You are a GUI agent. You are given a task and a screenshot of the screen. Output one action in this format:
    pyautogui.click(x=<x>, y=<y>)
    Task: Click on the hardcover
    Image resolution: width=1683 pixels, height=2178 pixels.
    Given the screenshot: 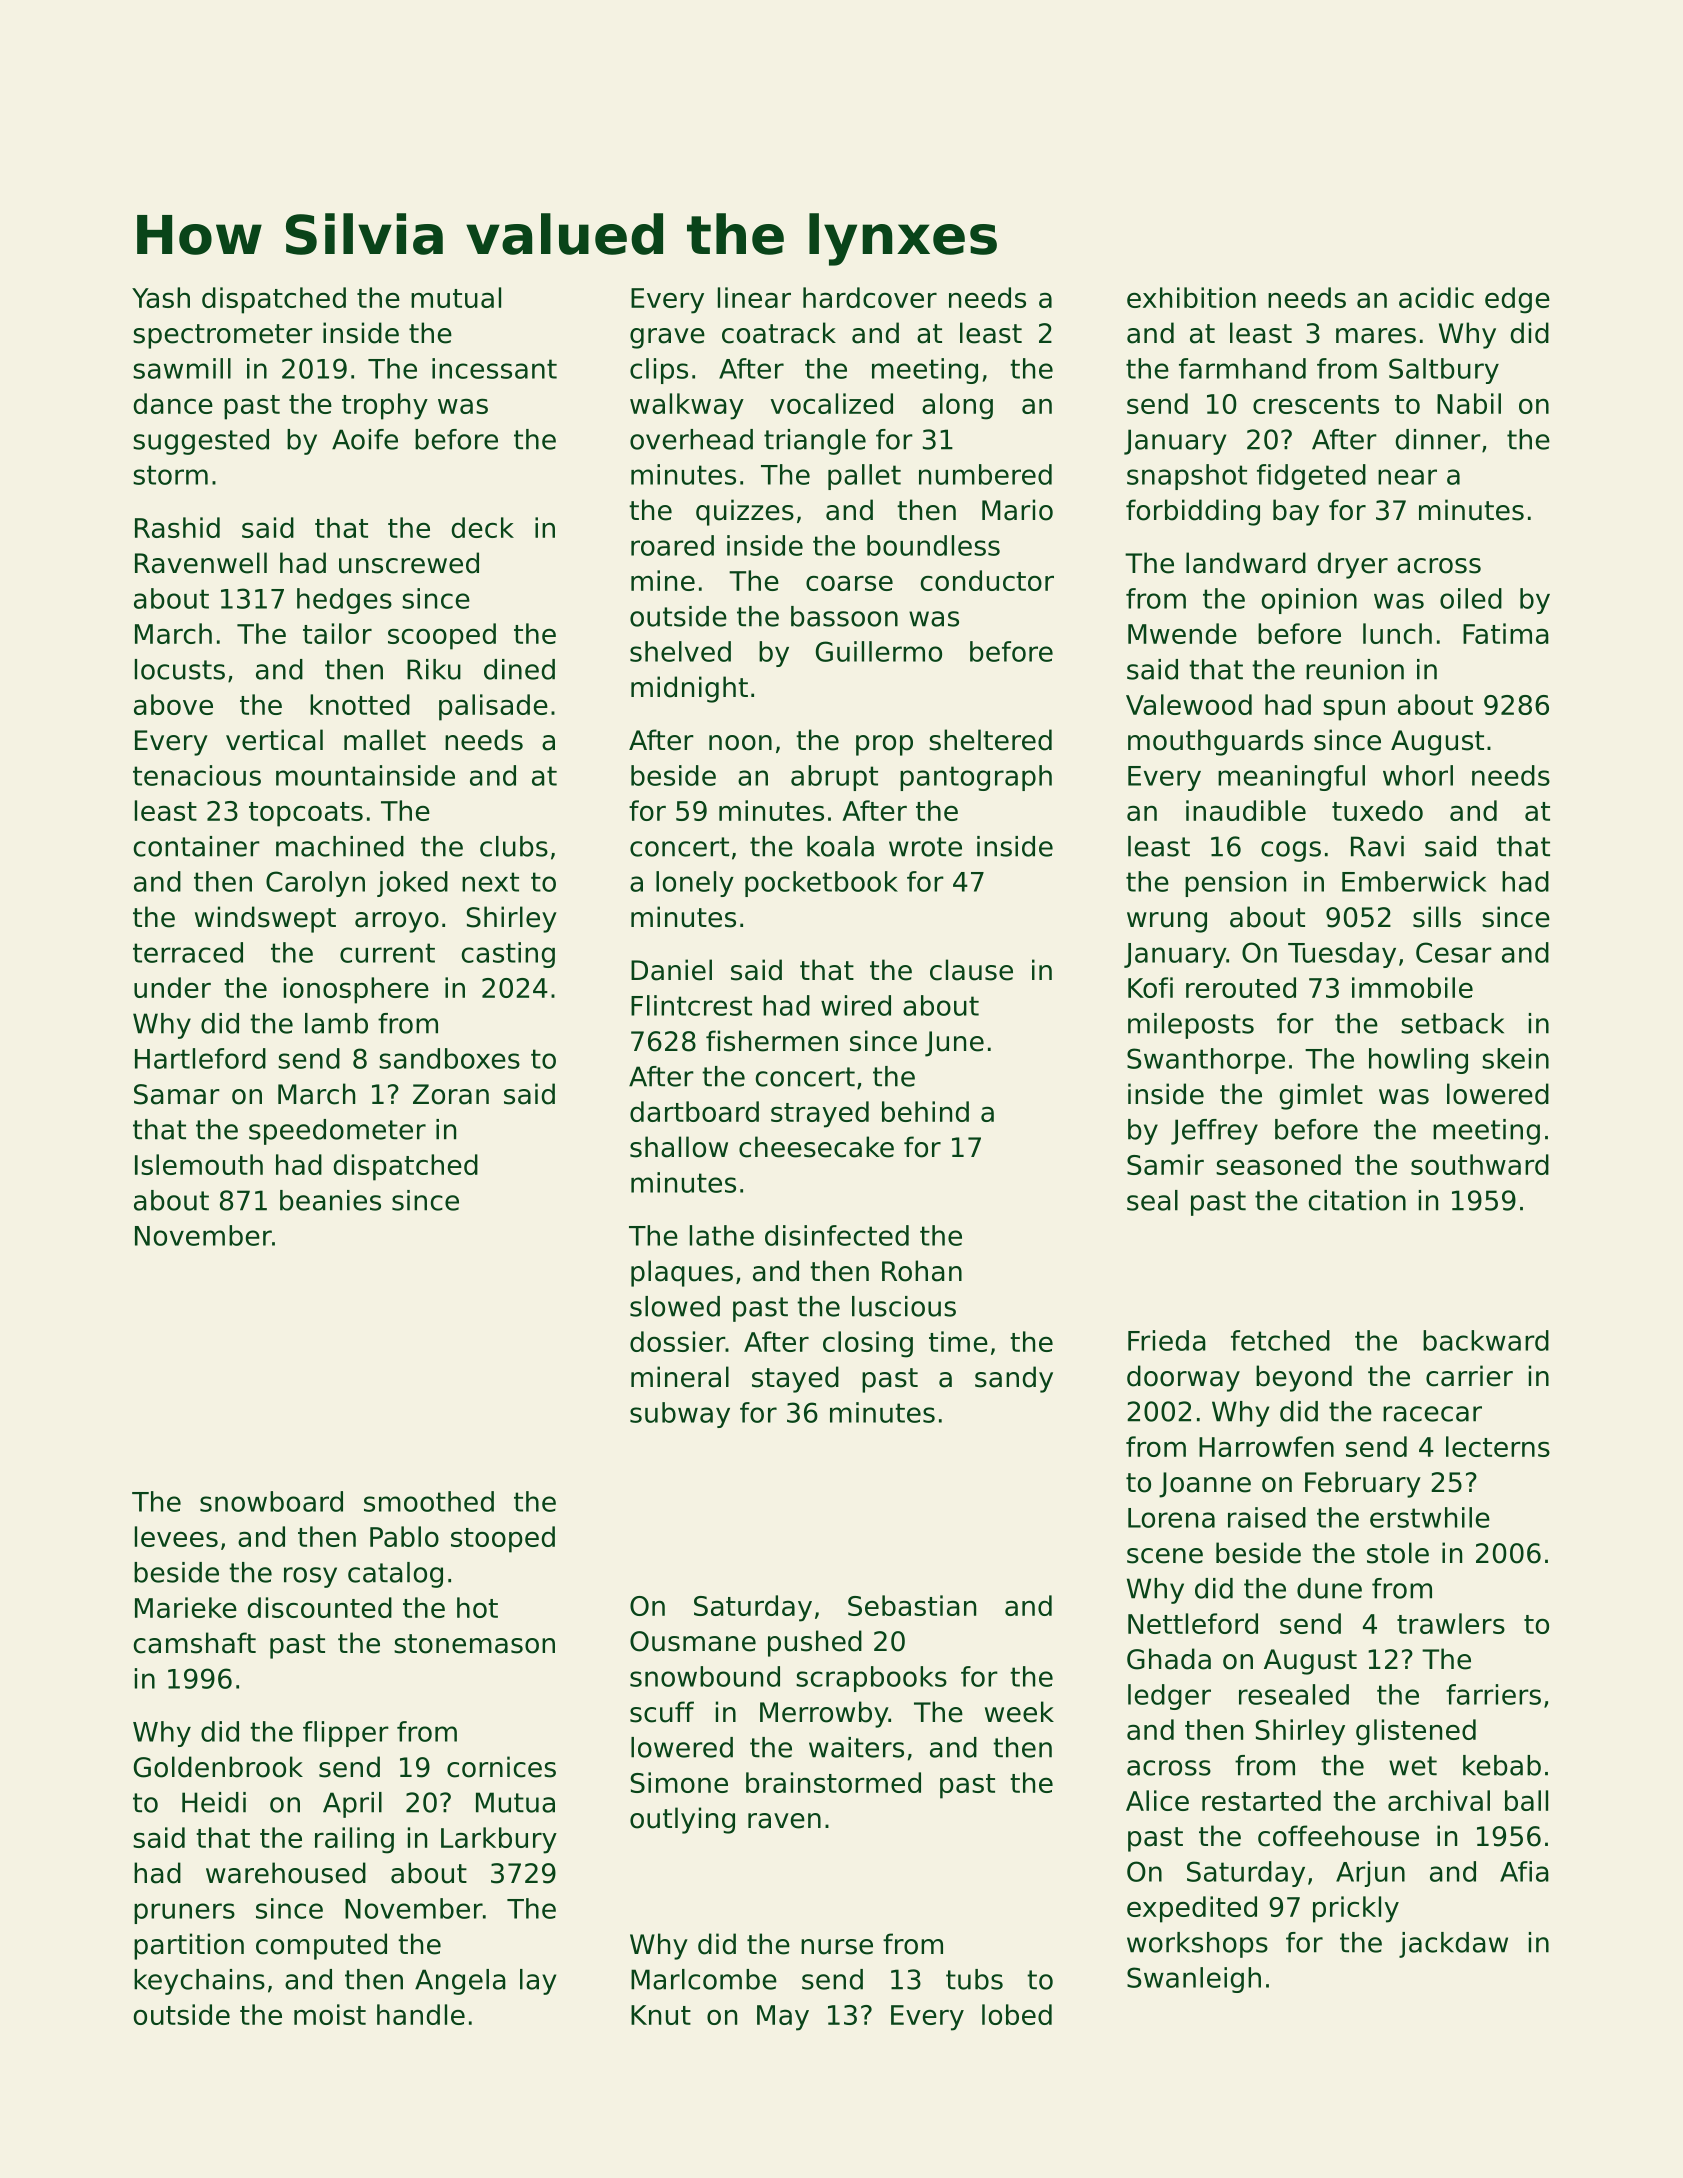 What is the action you would take?
    pyautogui.click(x=870, y=297)
